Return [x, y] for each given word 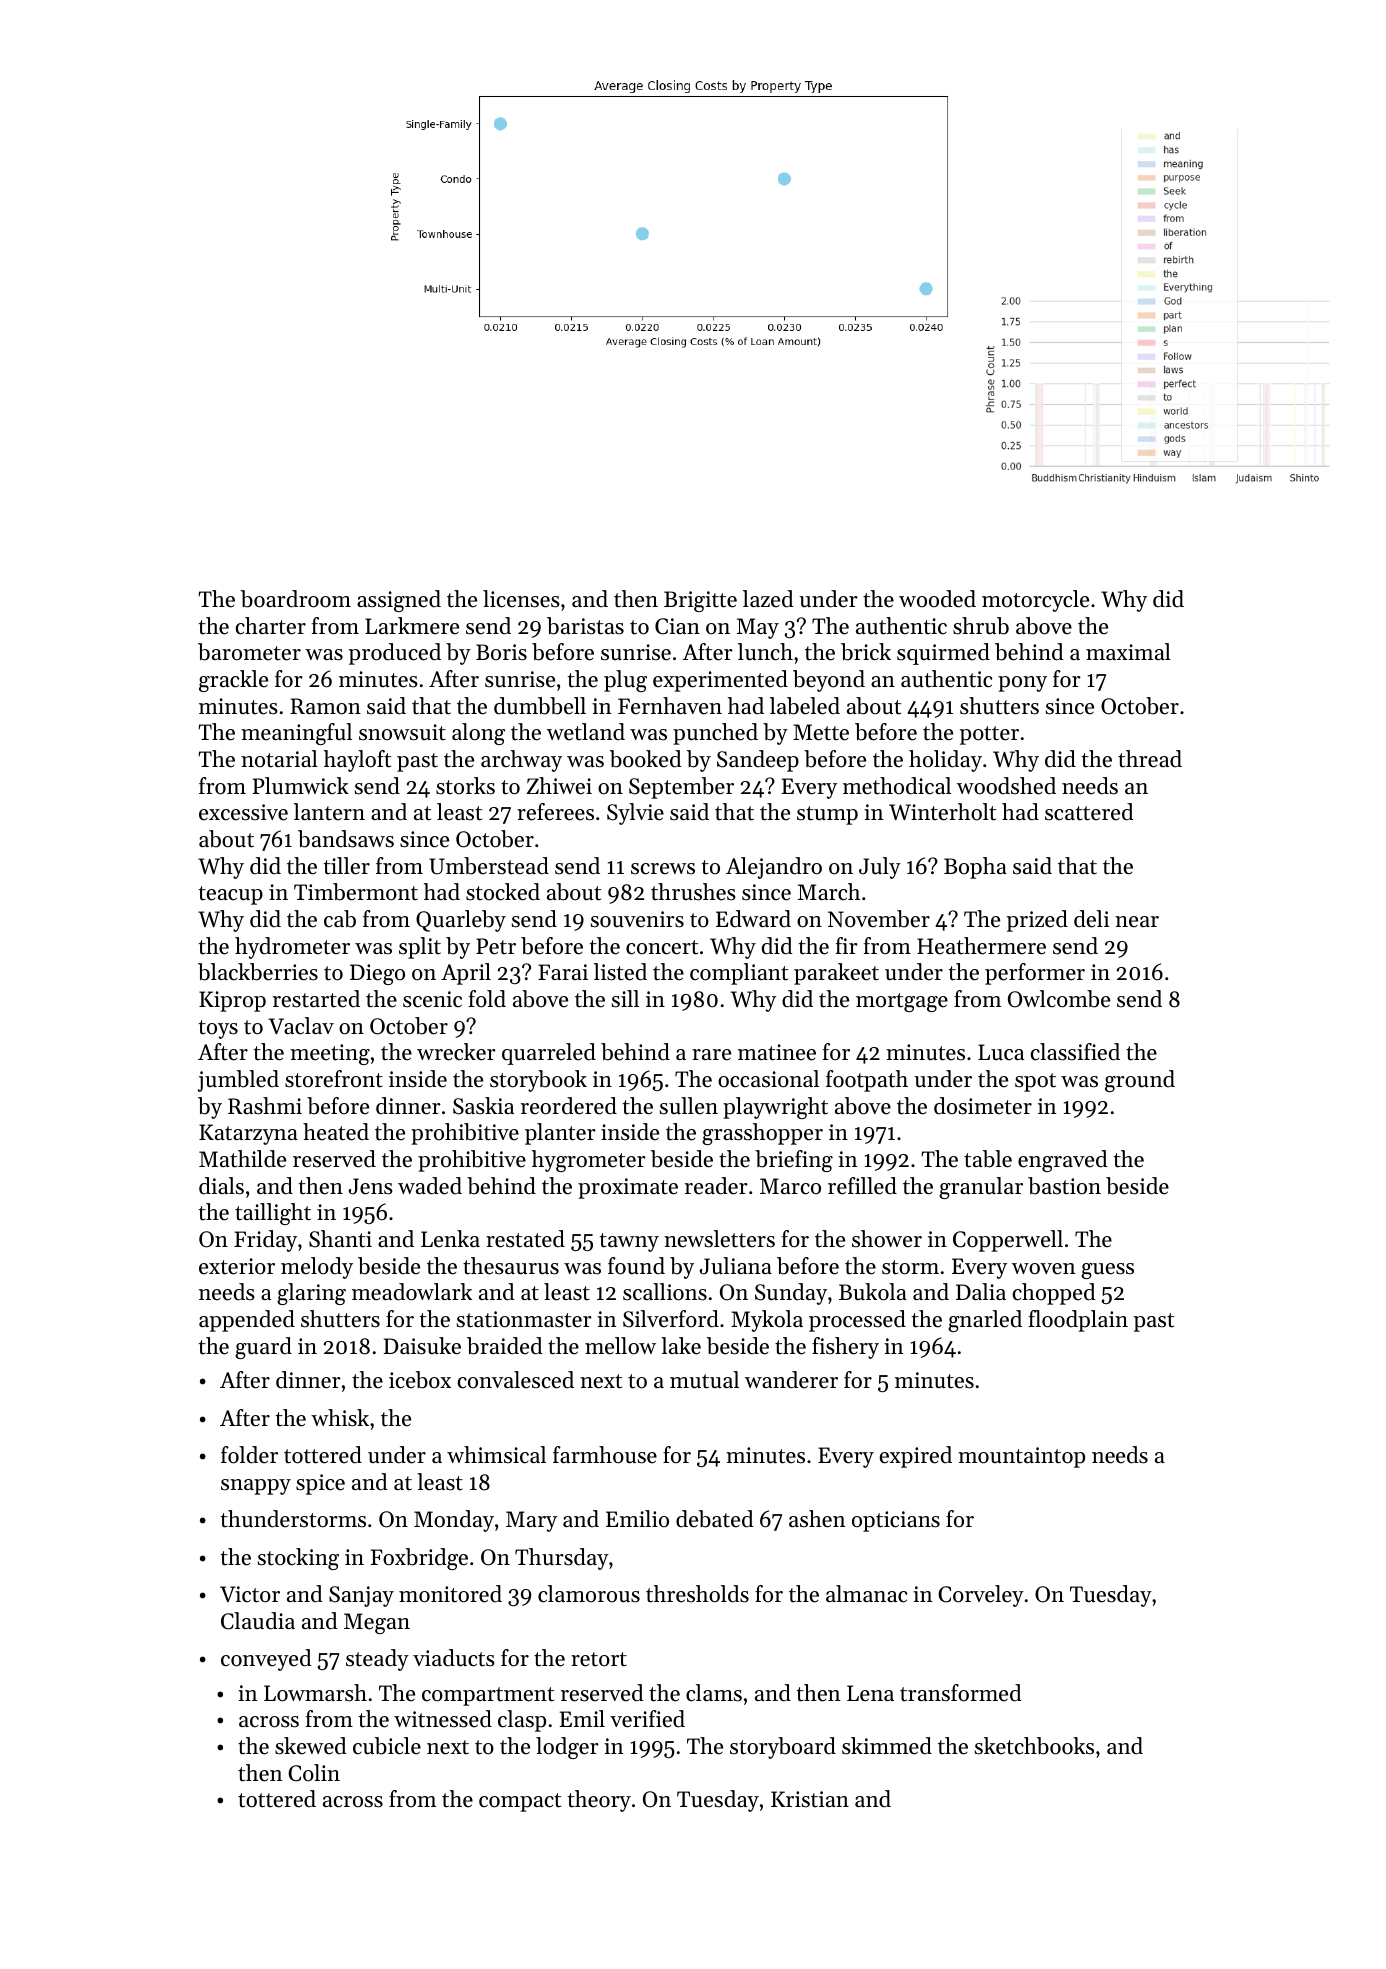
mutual [704, 1380]
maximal [1128, 651]
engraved [1063, 1161]
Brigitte [700, 601]
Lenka [450, 1239]
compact [520, 1802]
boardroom [296, 599]
